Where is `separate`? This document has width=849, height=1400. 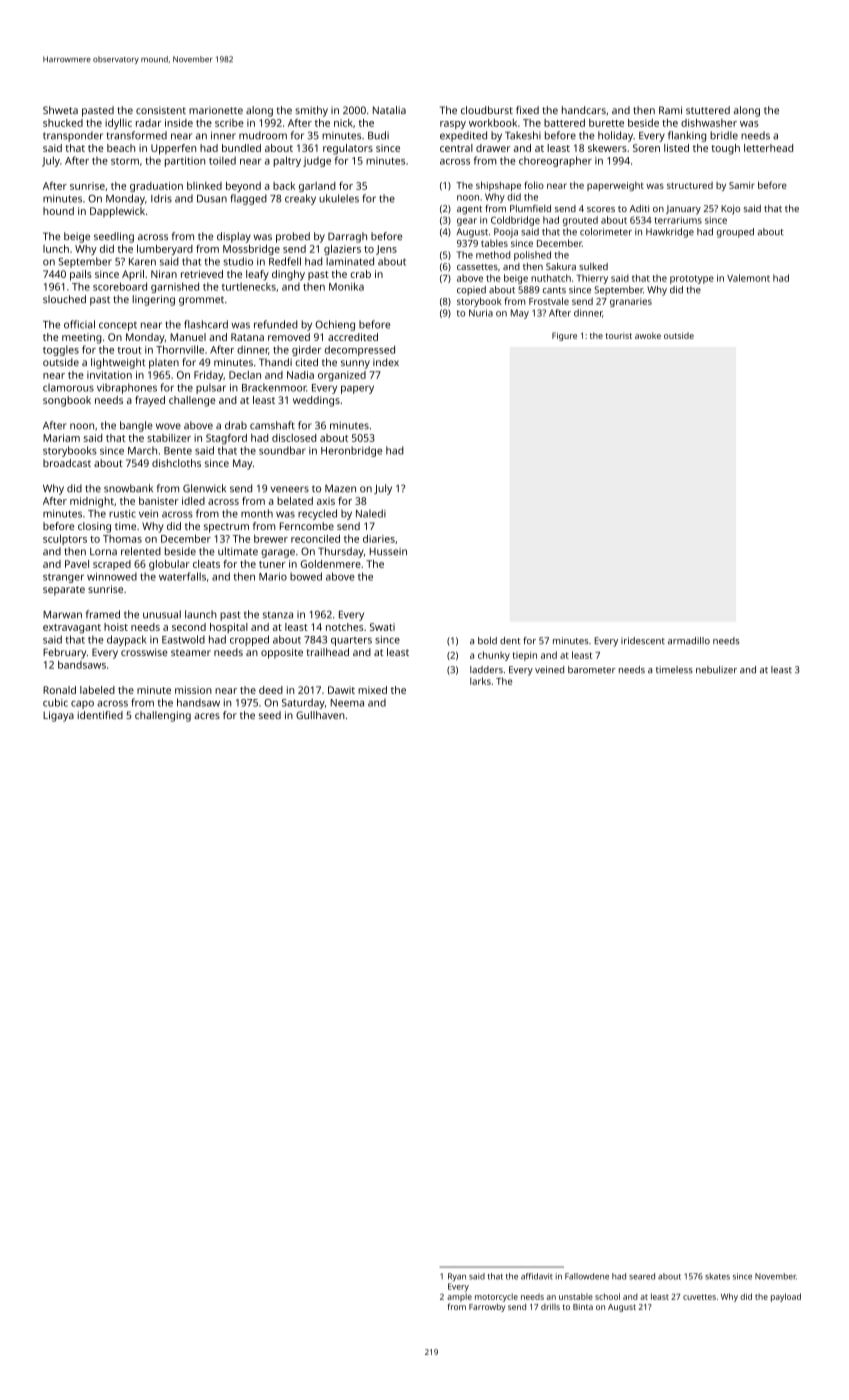
separate is located at coordinates (64, 591).
